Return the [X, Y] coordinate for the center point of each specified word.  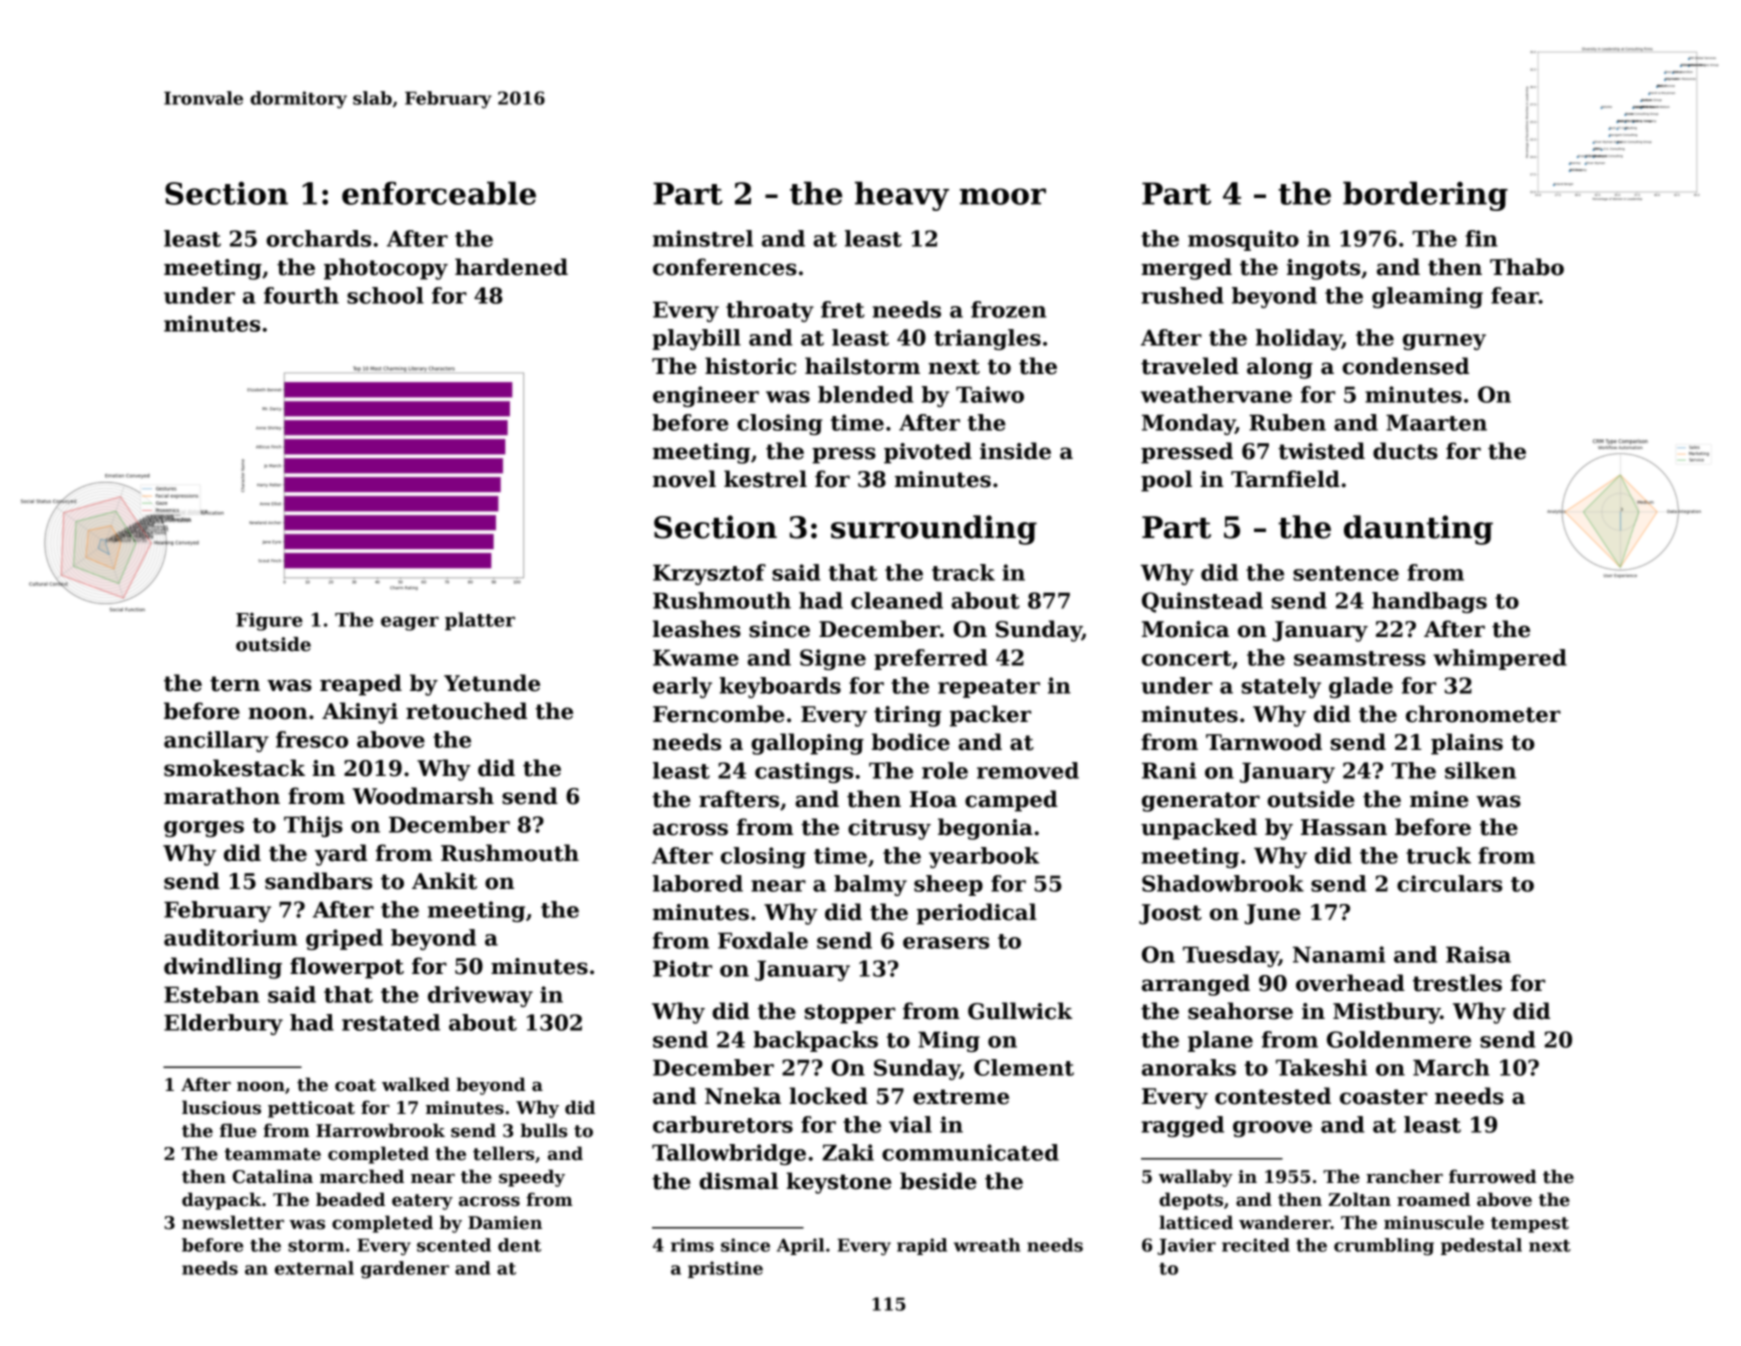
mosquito [1243, 240]
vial [910, 1124]
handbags [1429, 602]
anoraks [1189, 1067]
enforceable [439, 193]
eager [410, 623]
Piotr [682, 968]
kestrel [765, 479]
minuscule [1434, 1222]
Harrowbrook [380, 1130]
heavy [902, 196]
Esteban [211, 994]
